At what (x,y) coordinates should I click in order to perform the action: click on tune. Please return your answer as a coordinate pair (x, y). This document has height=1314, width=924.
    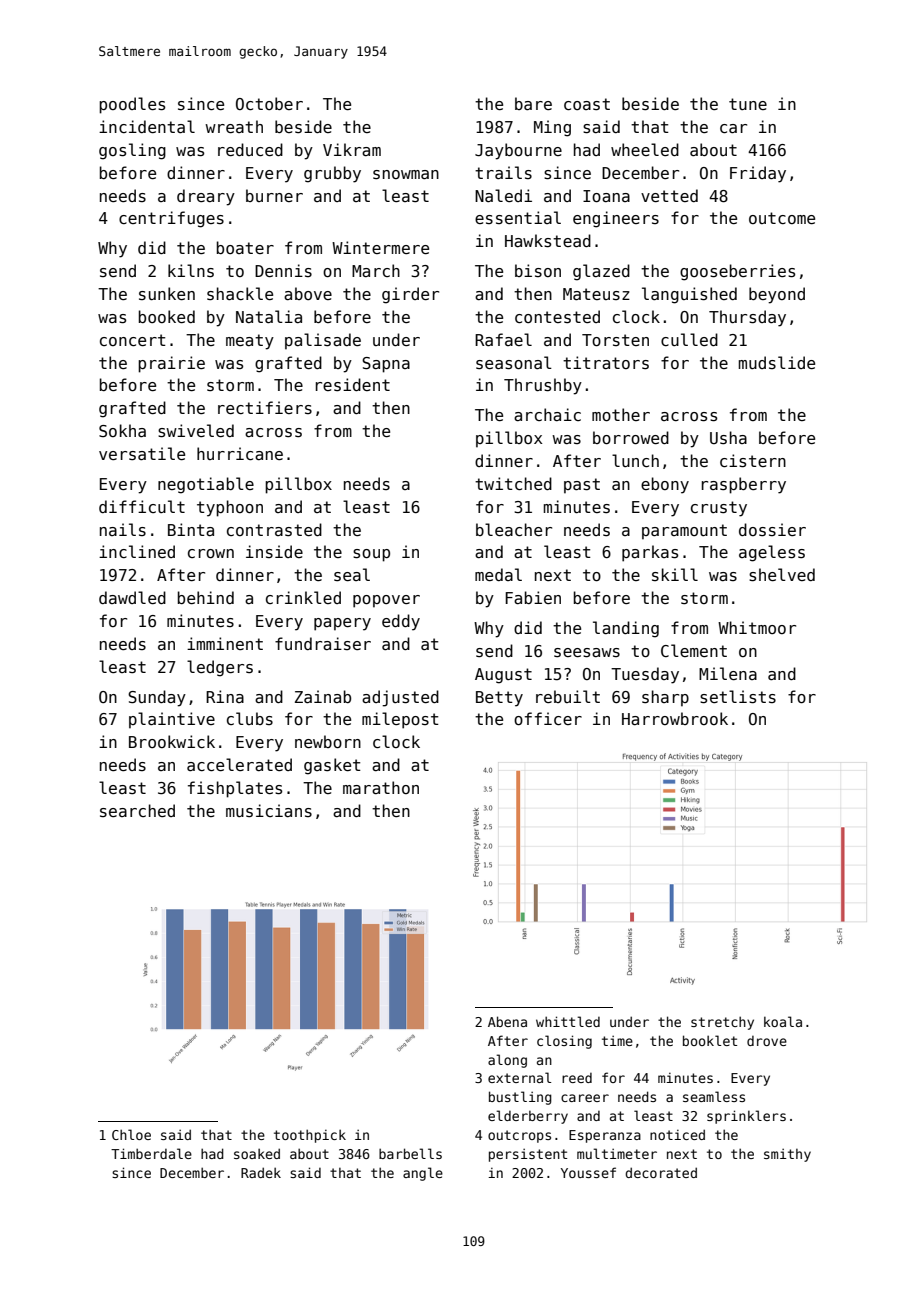
    Looking at the image, I should click on (748, 104).
